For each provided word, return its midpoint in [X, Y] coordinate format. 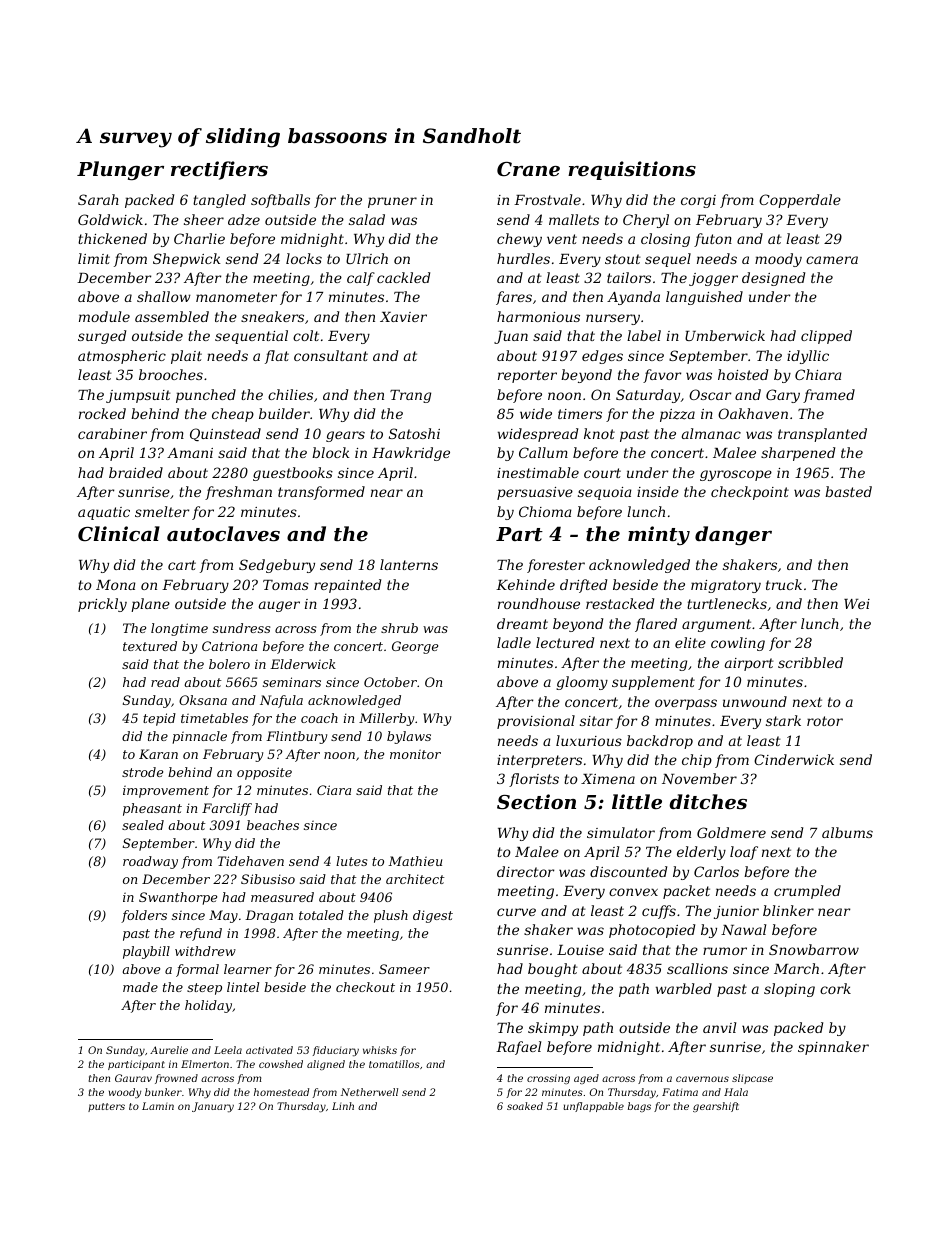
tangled [219, 201]
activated [269, 1050]
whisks [380, 1050]
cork [835, 988]
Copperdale [800, 201]
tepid [159, 719]
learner [248, 969]
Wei [857, 604]
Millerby [386, 719]
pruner [392, 202]
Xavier [403, 317]
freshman [238, 493]
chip [697, 761]
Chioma [545, 511]
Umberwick [725, 335]
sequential [251, 337]
